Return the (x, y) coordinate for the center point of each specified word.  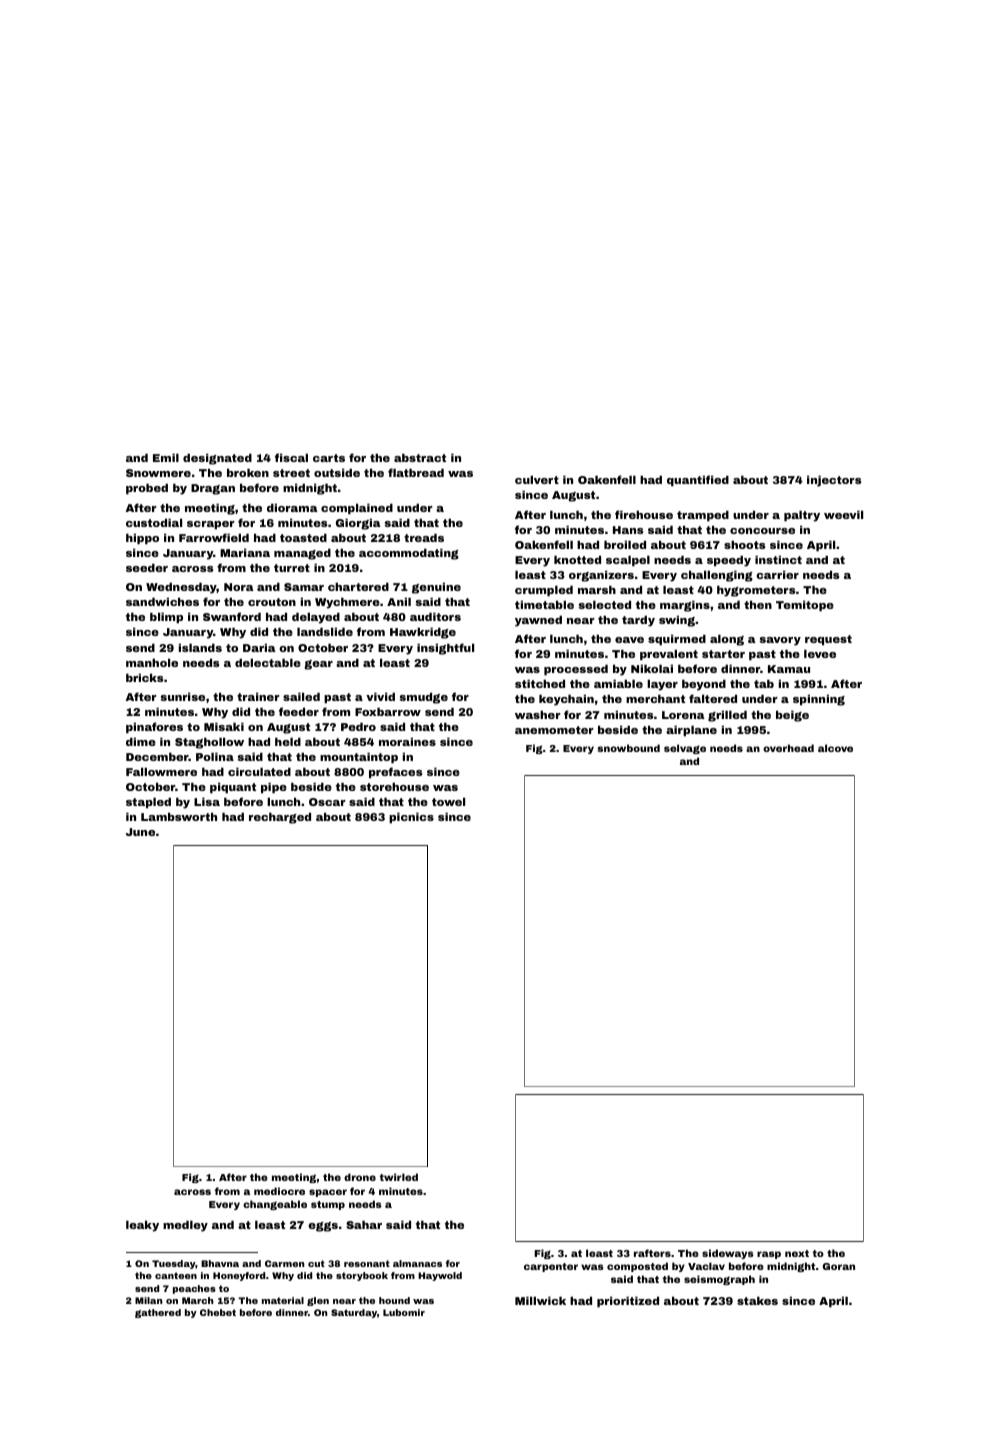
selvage (685, 749)
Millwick (540, 1300)
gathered (158, 1313)
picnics (411, 818)
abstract (420, 457)
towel (448, 801)
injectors (834, 481)
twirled (399, 1177)
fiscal (291, 457)
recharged (280, 818)
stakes (757, 1300)
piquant (233, 788)
